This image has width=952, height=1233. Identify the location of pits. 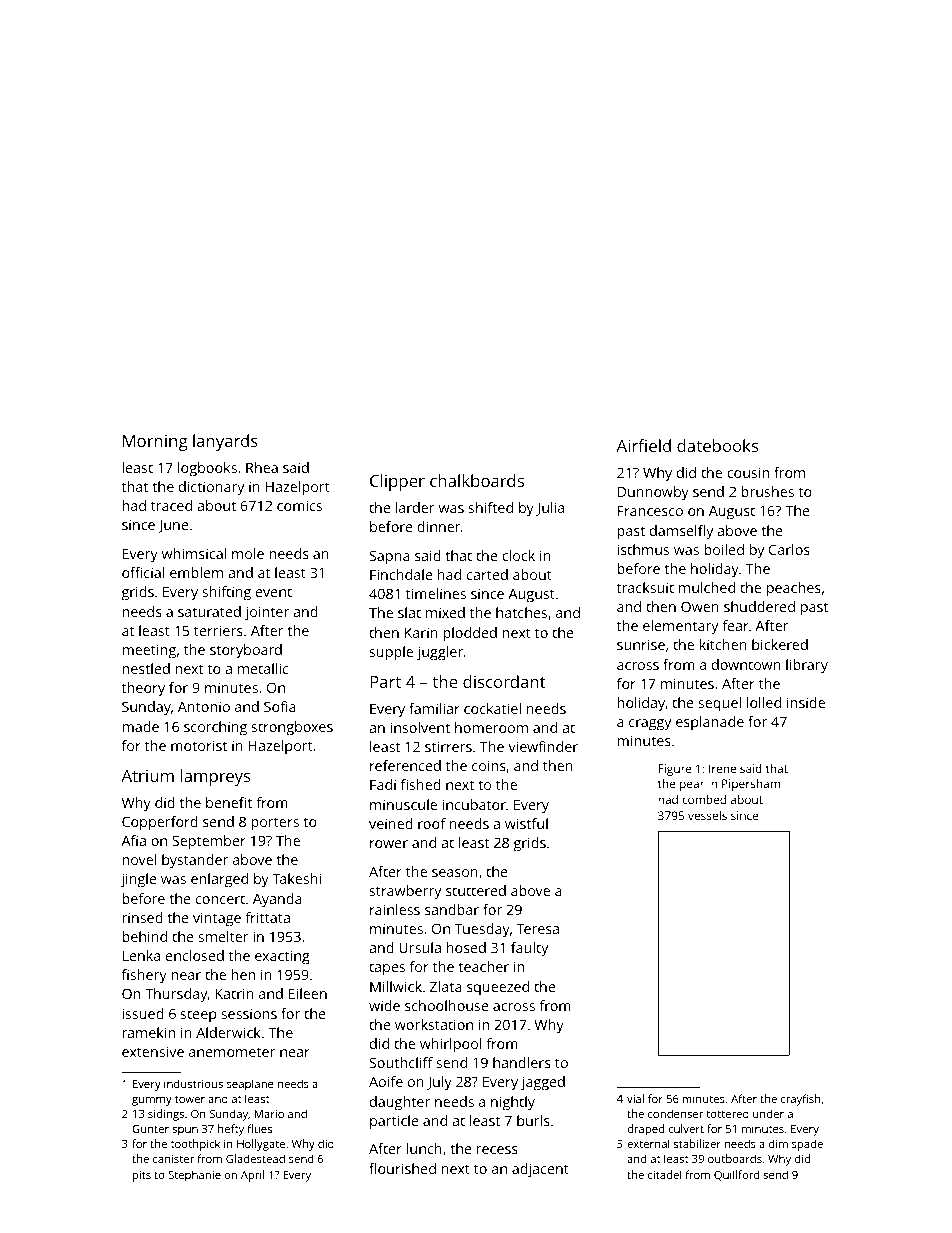
(142, 1176).
